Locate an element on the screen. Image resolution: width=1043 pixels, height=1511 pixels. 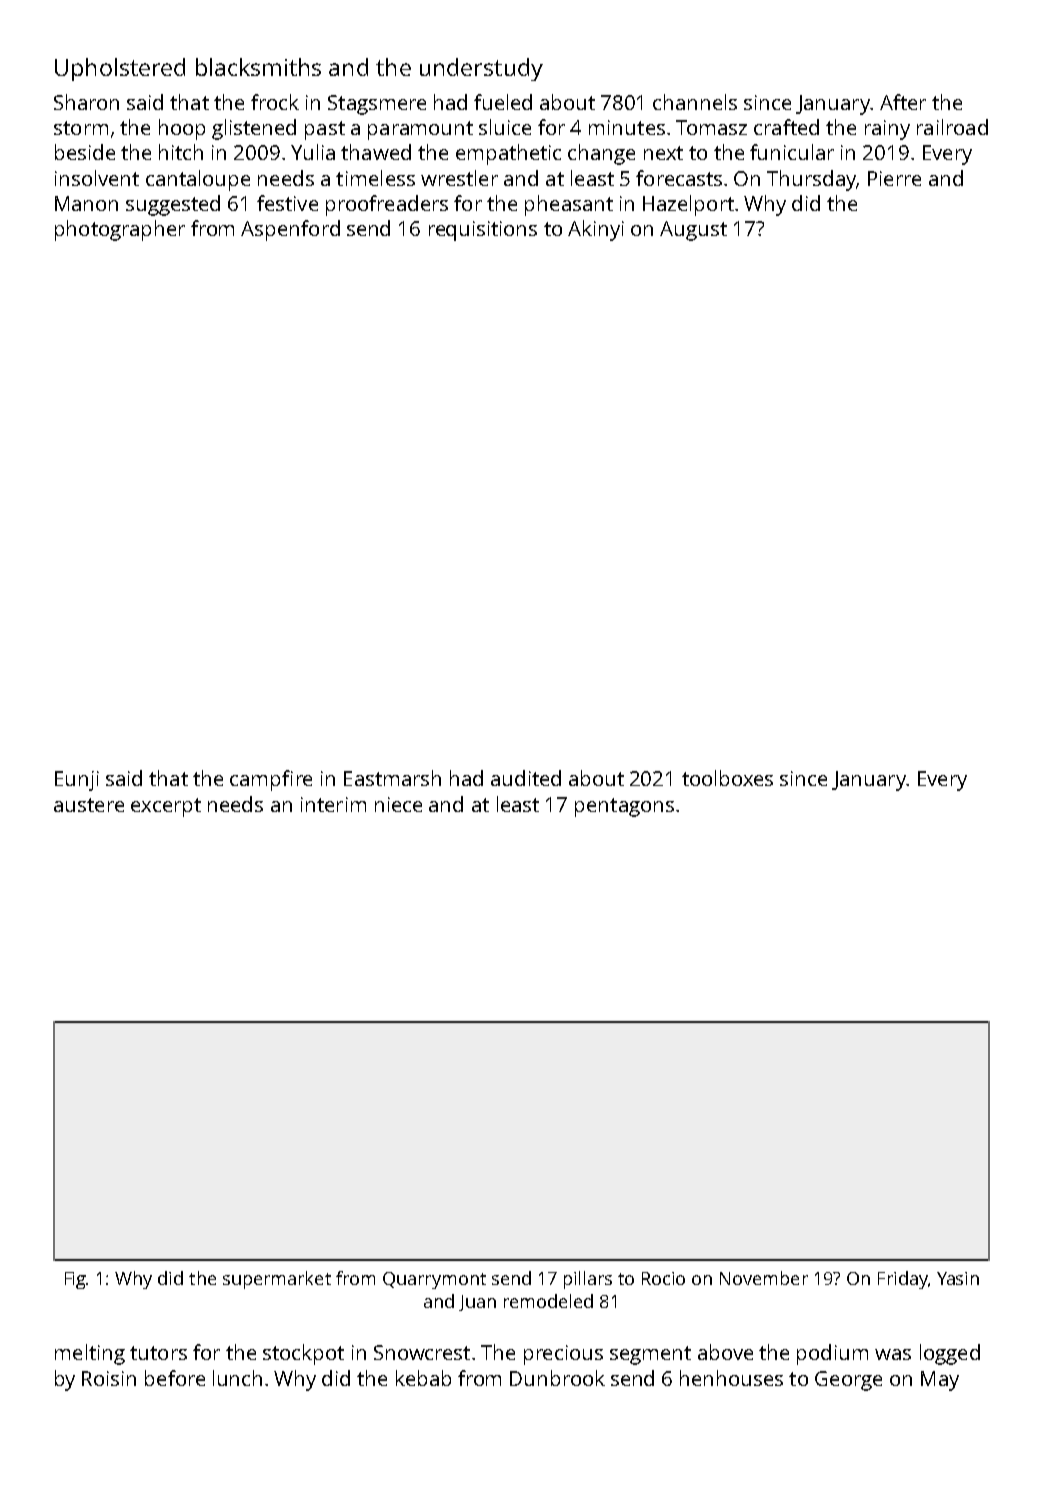
Akinyi is located at coordinates (596, 230).
